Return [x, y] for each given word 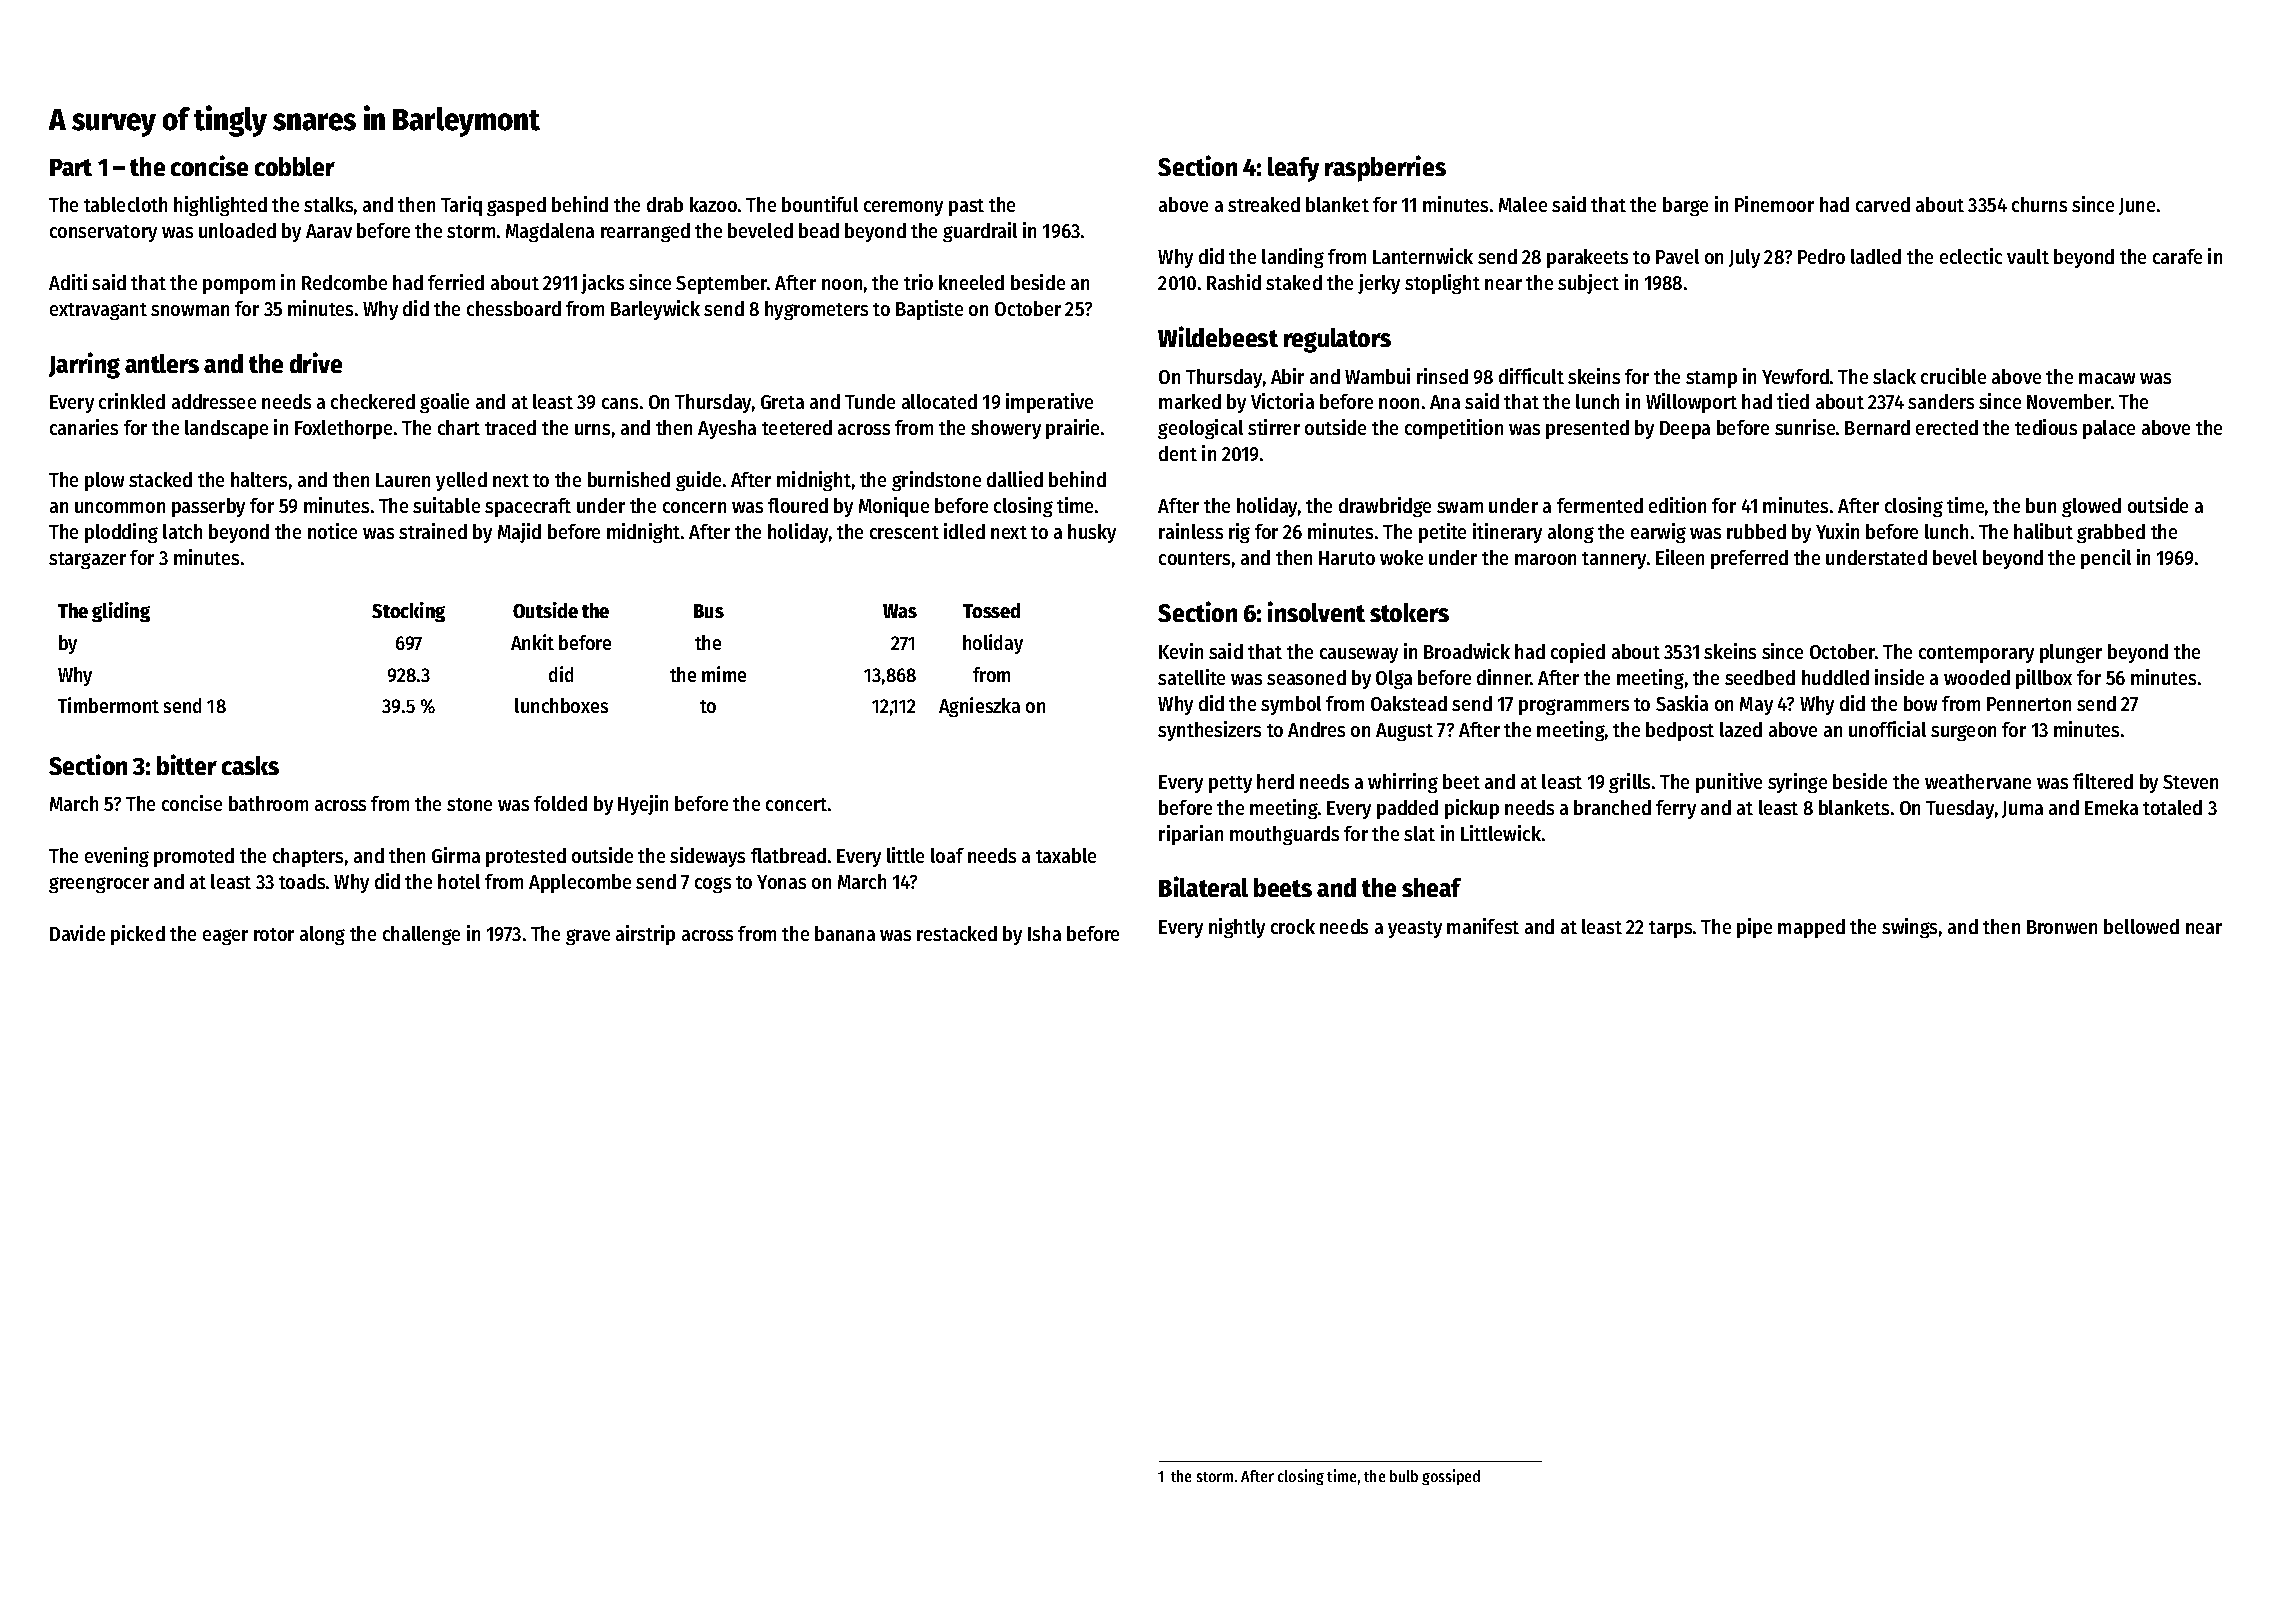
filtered [2103, 781]
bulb [1404, 1476]
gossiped [1451, 1477]
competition [1454, 429]
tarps [1670, 929]
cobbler [295, 166]
